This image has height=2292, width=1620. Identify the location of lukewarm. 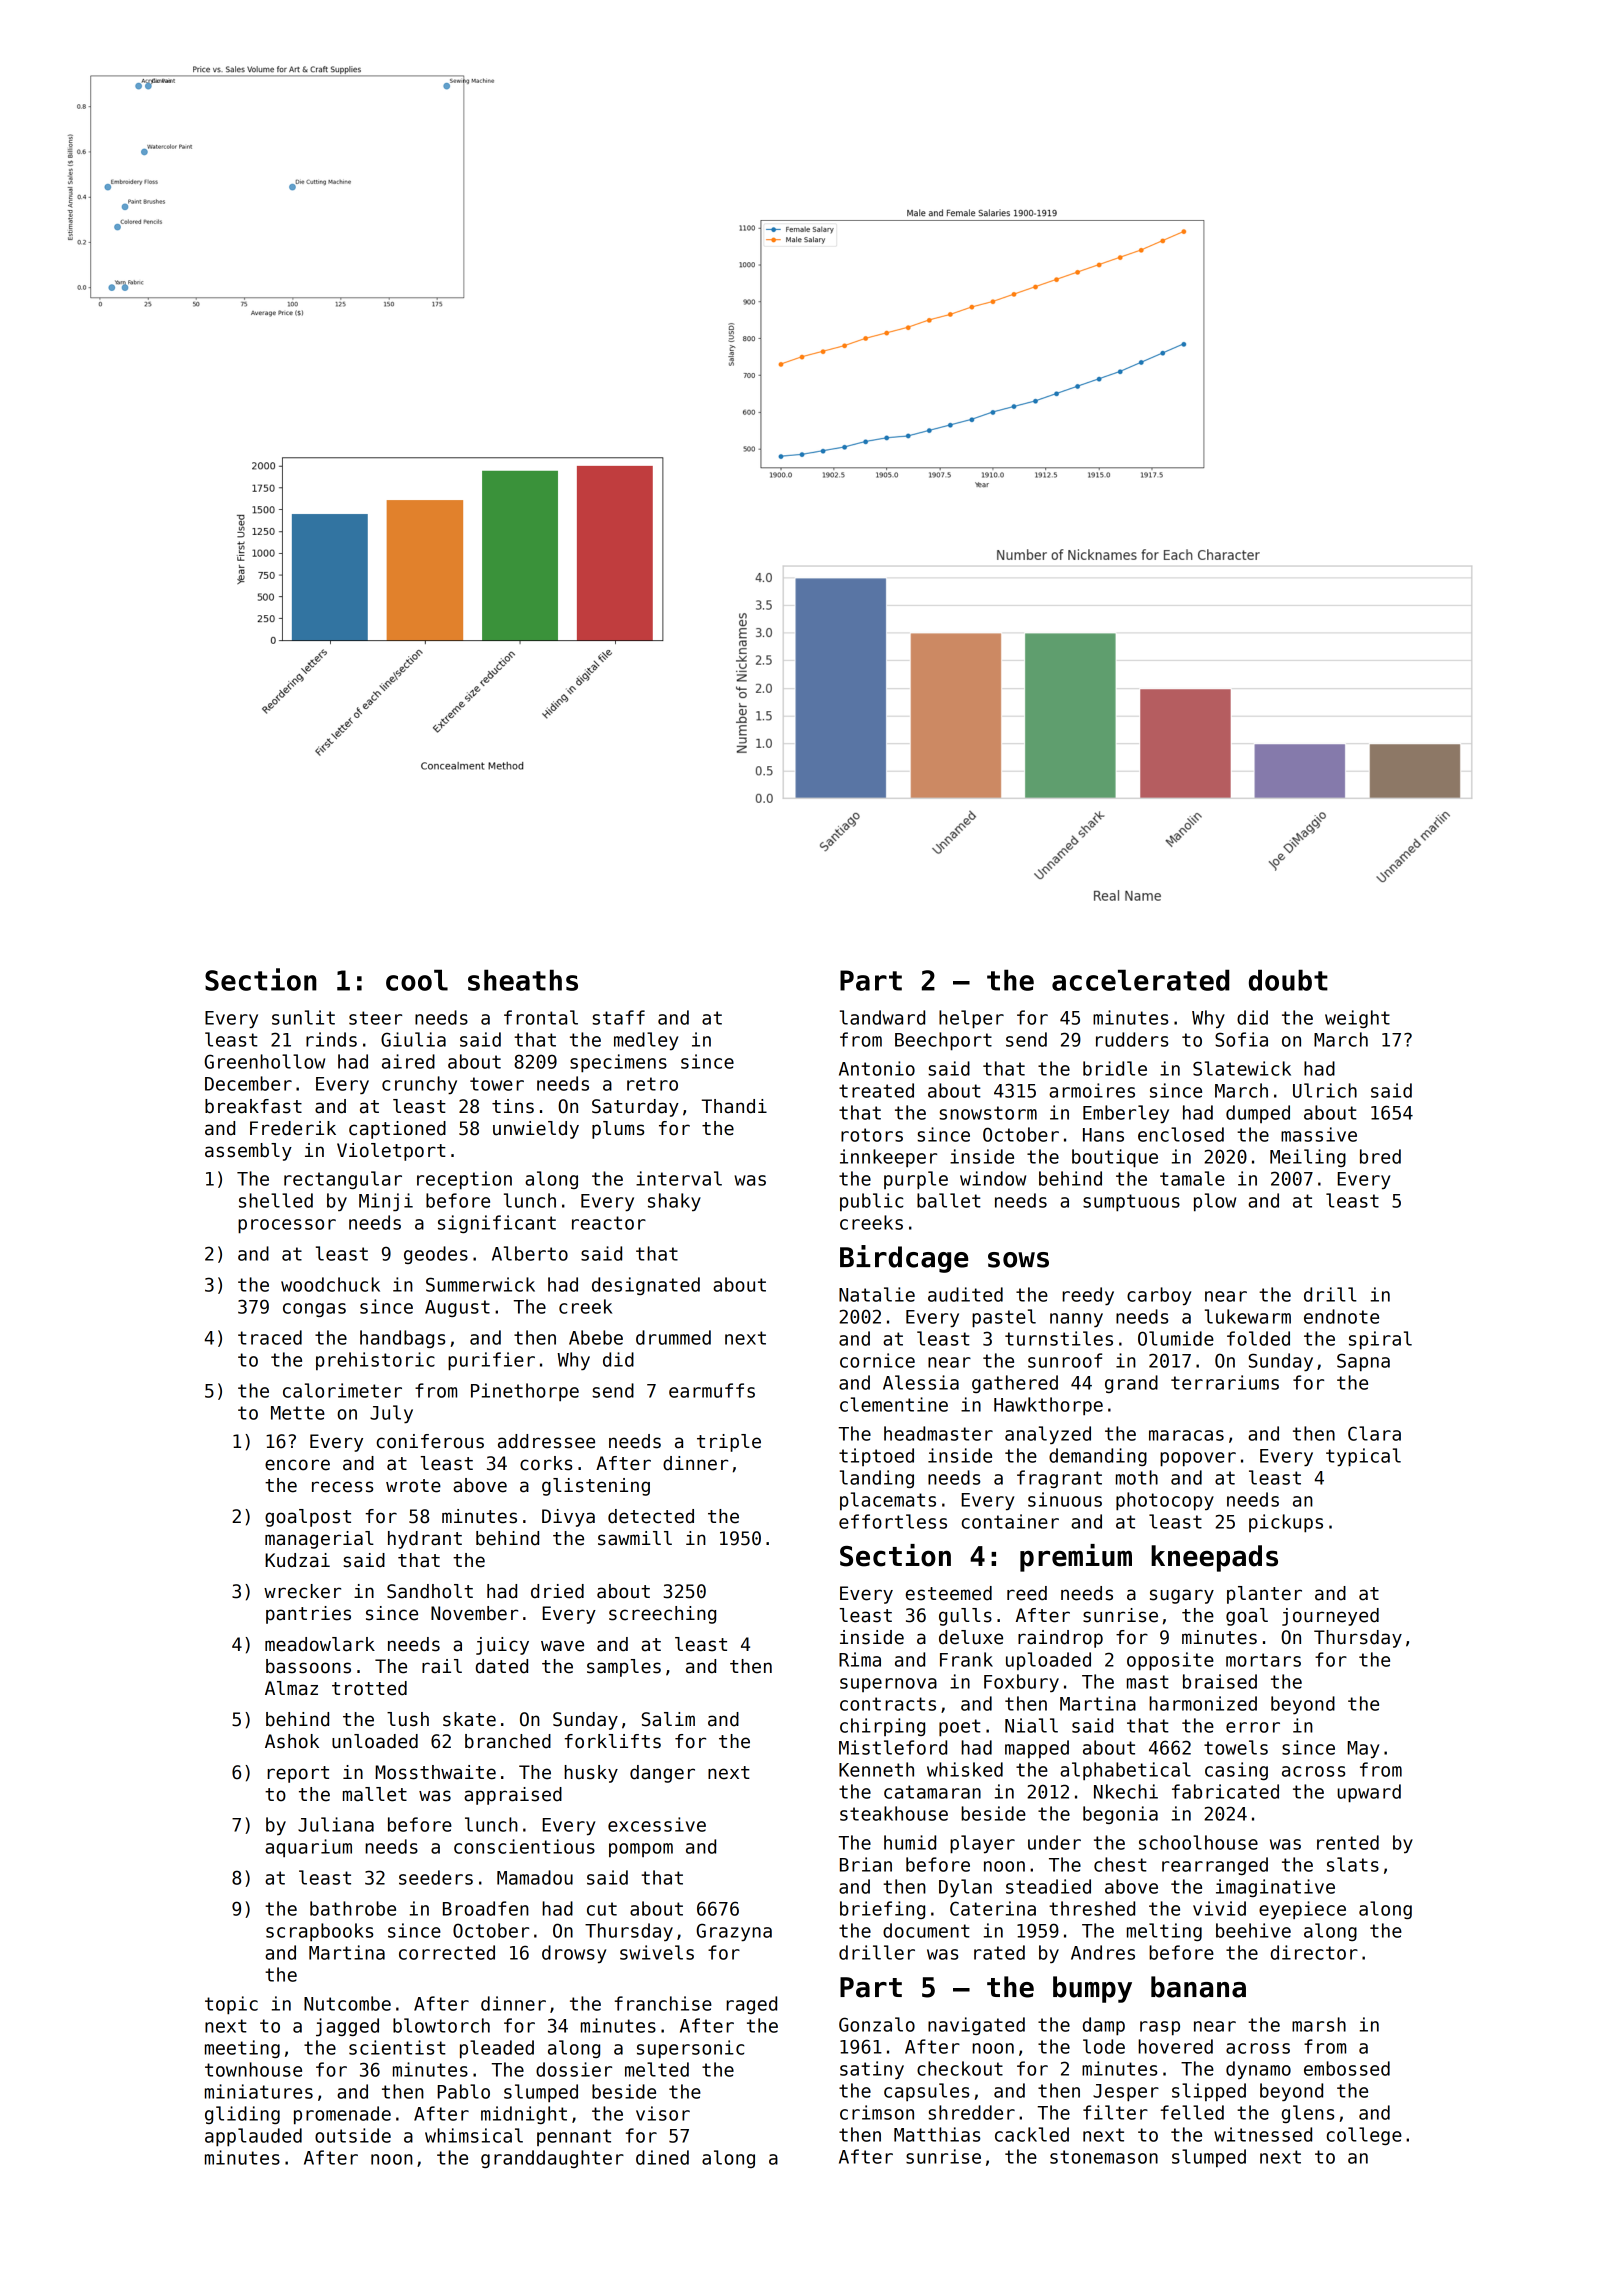
(1248, 1316).
